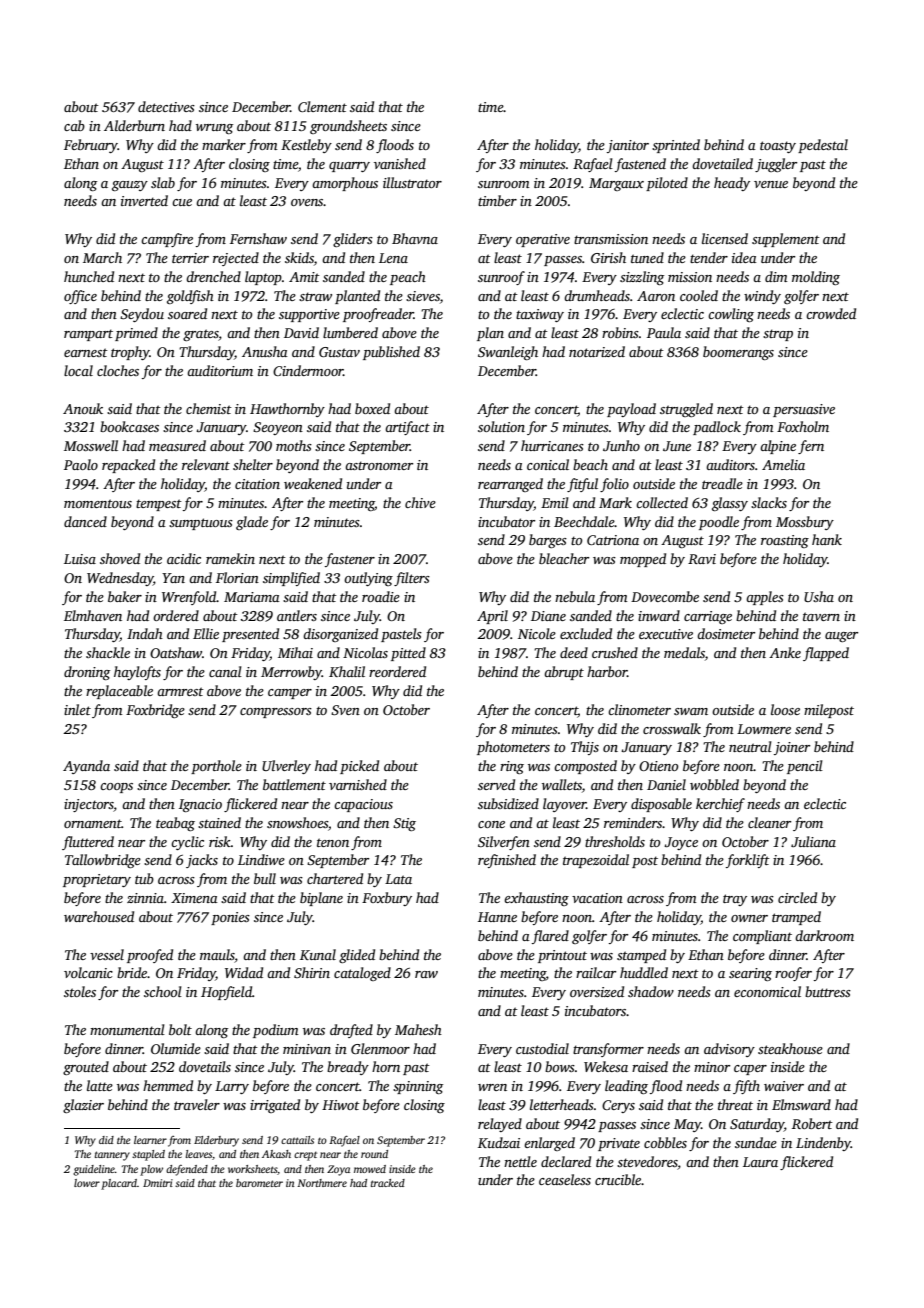 Image resolution: width=924 pixels, height=1308 pixels. I want to click on leading, so click(626, 1087).
